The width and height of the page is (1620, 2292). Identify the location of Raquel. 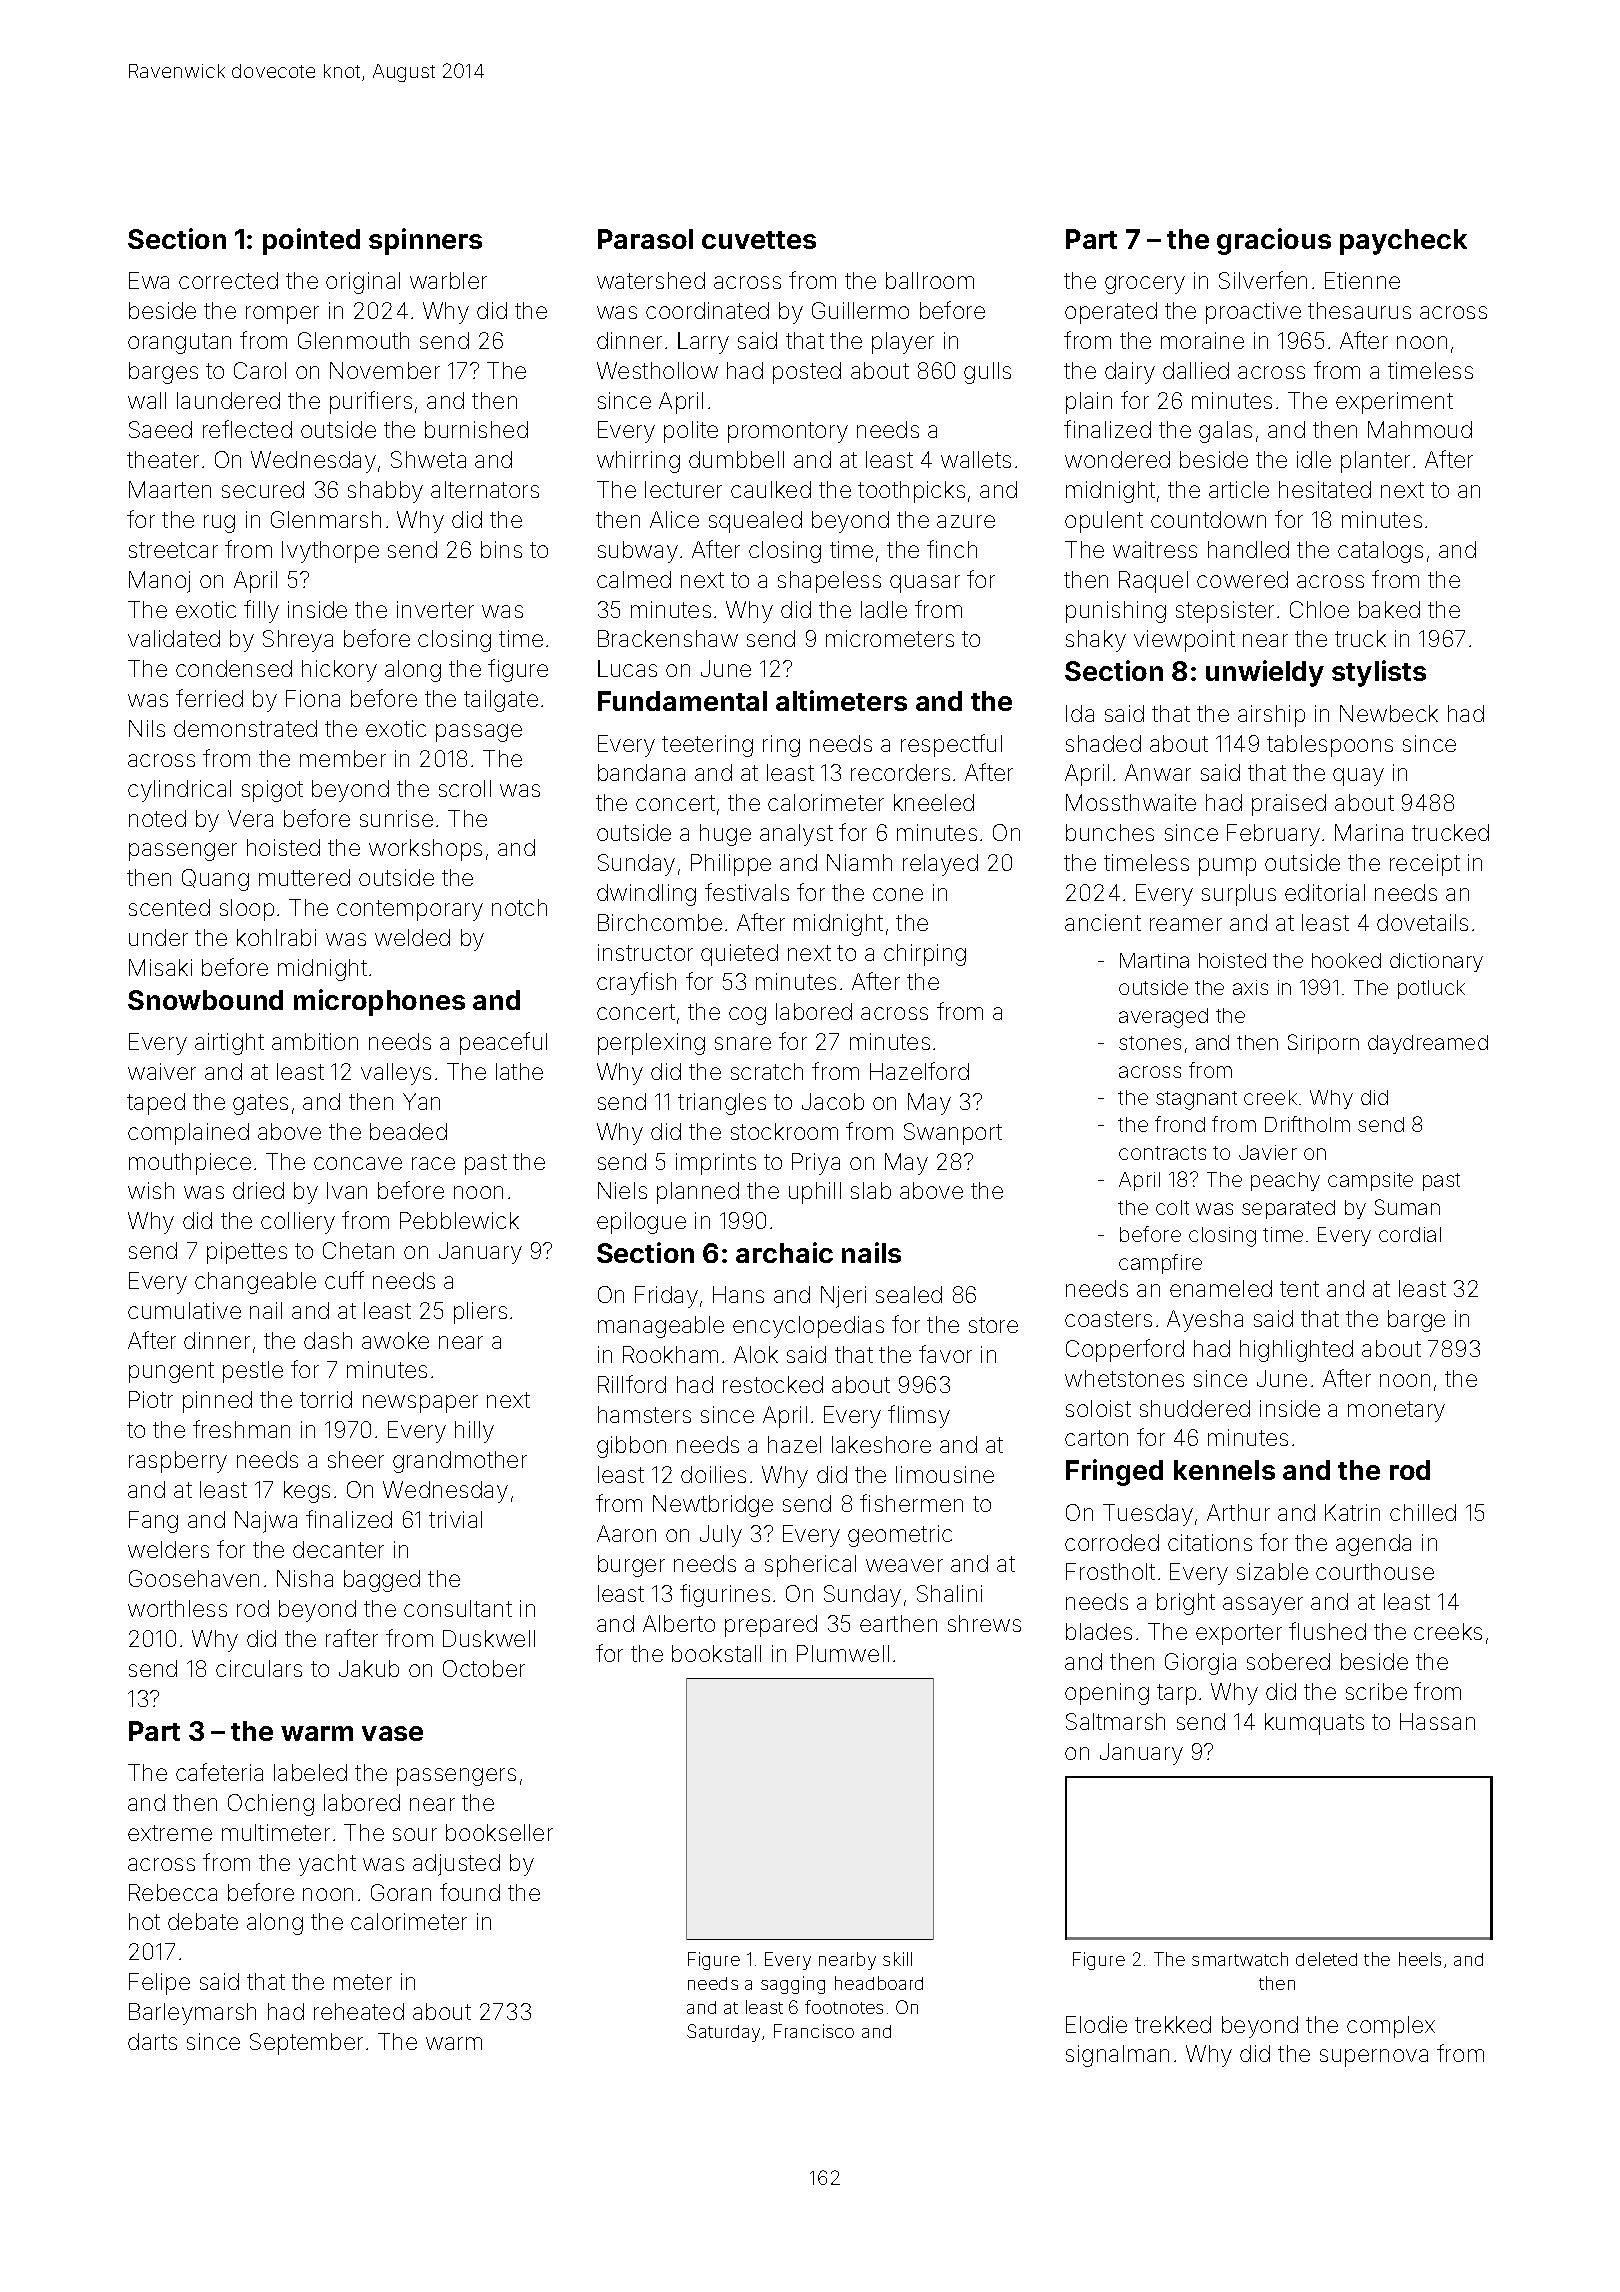
(1153, 582).
